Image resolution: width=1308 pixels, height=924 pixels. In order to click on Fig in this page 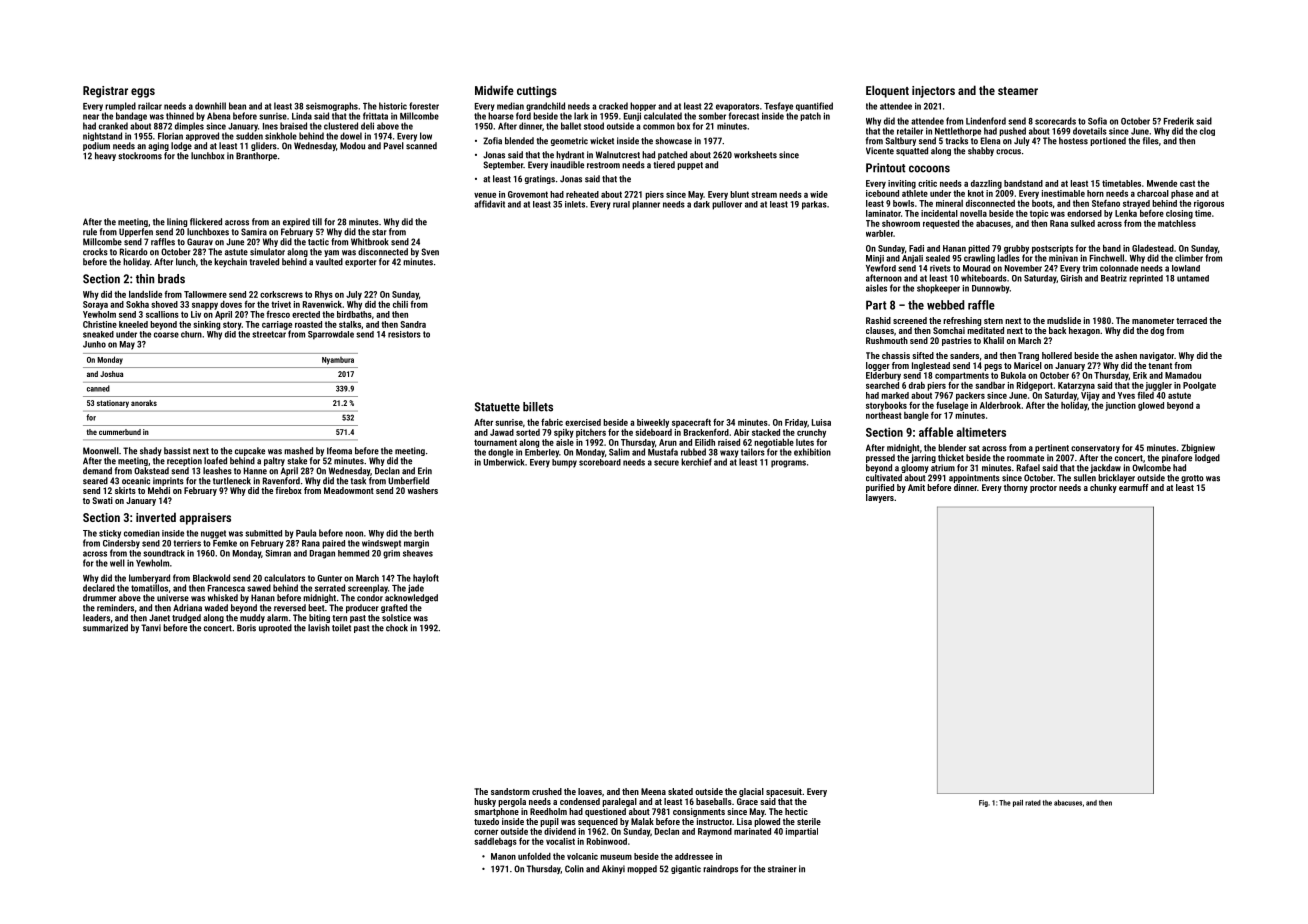, I will do `click(983, 803)`.
